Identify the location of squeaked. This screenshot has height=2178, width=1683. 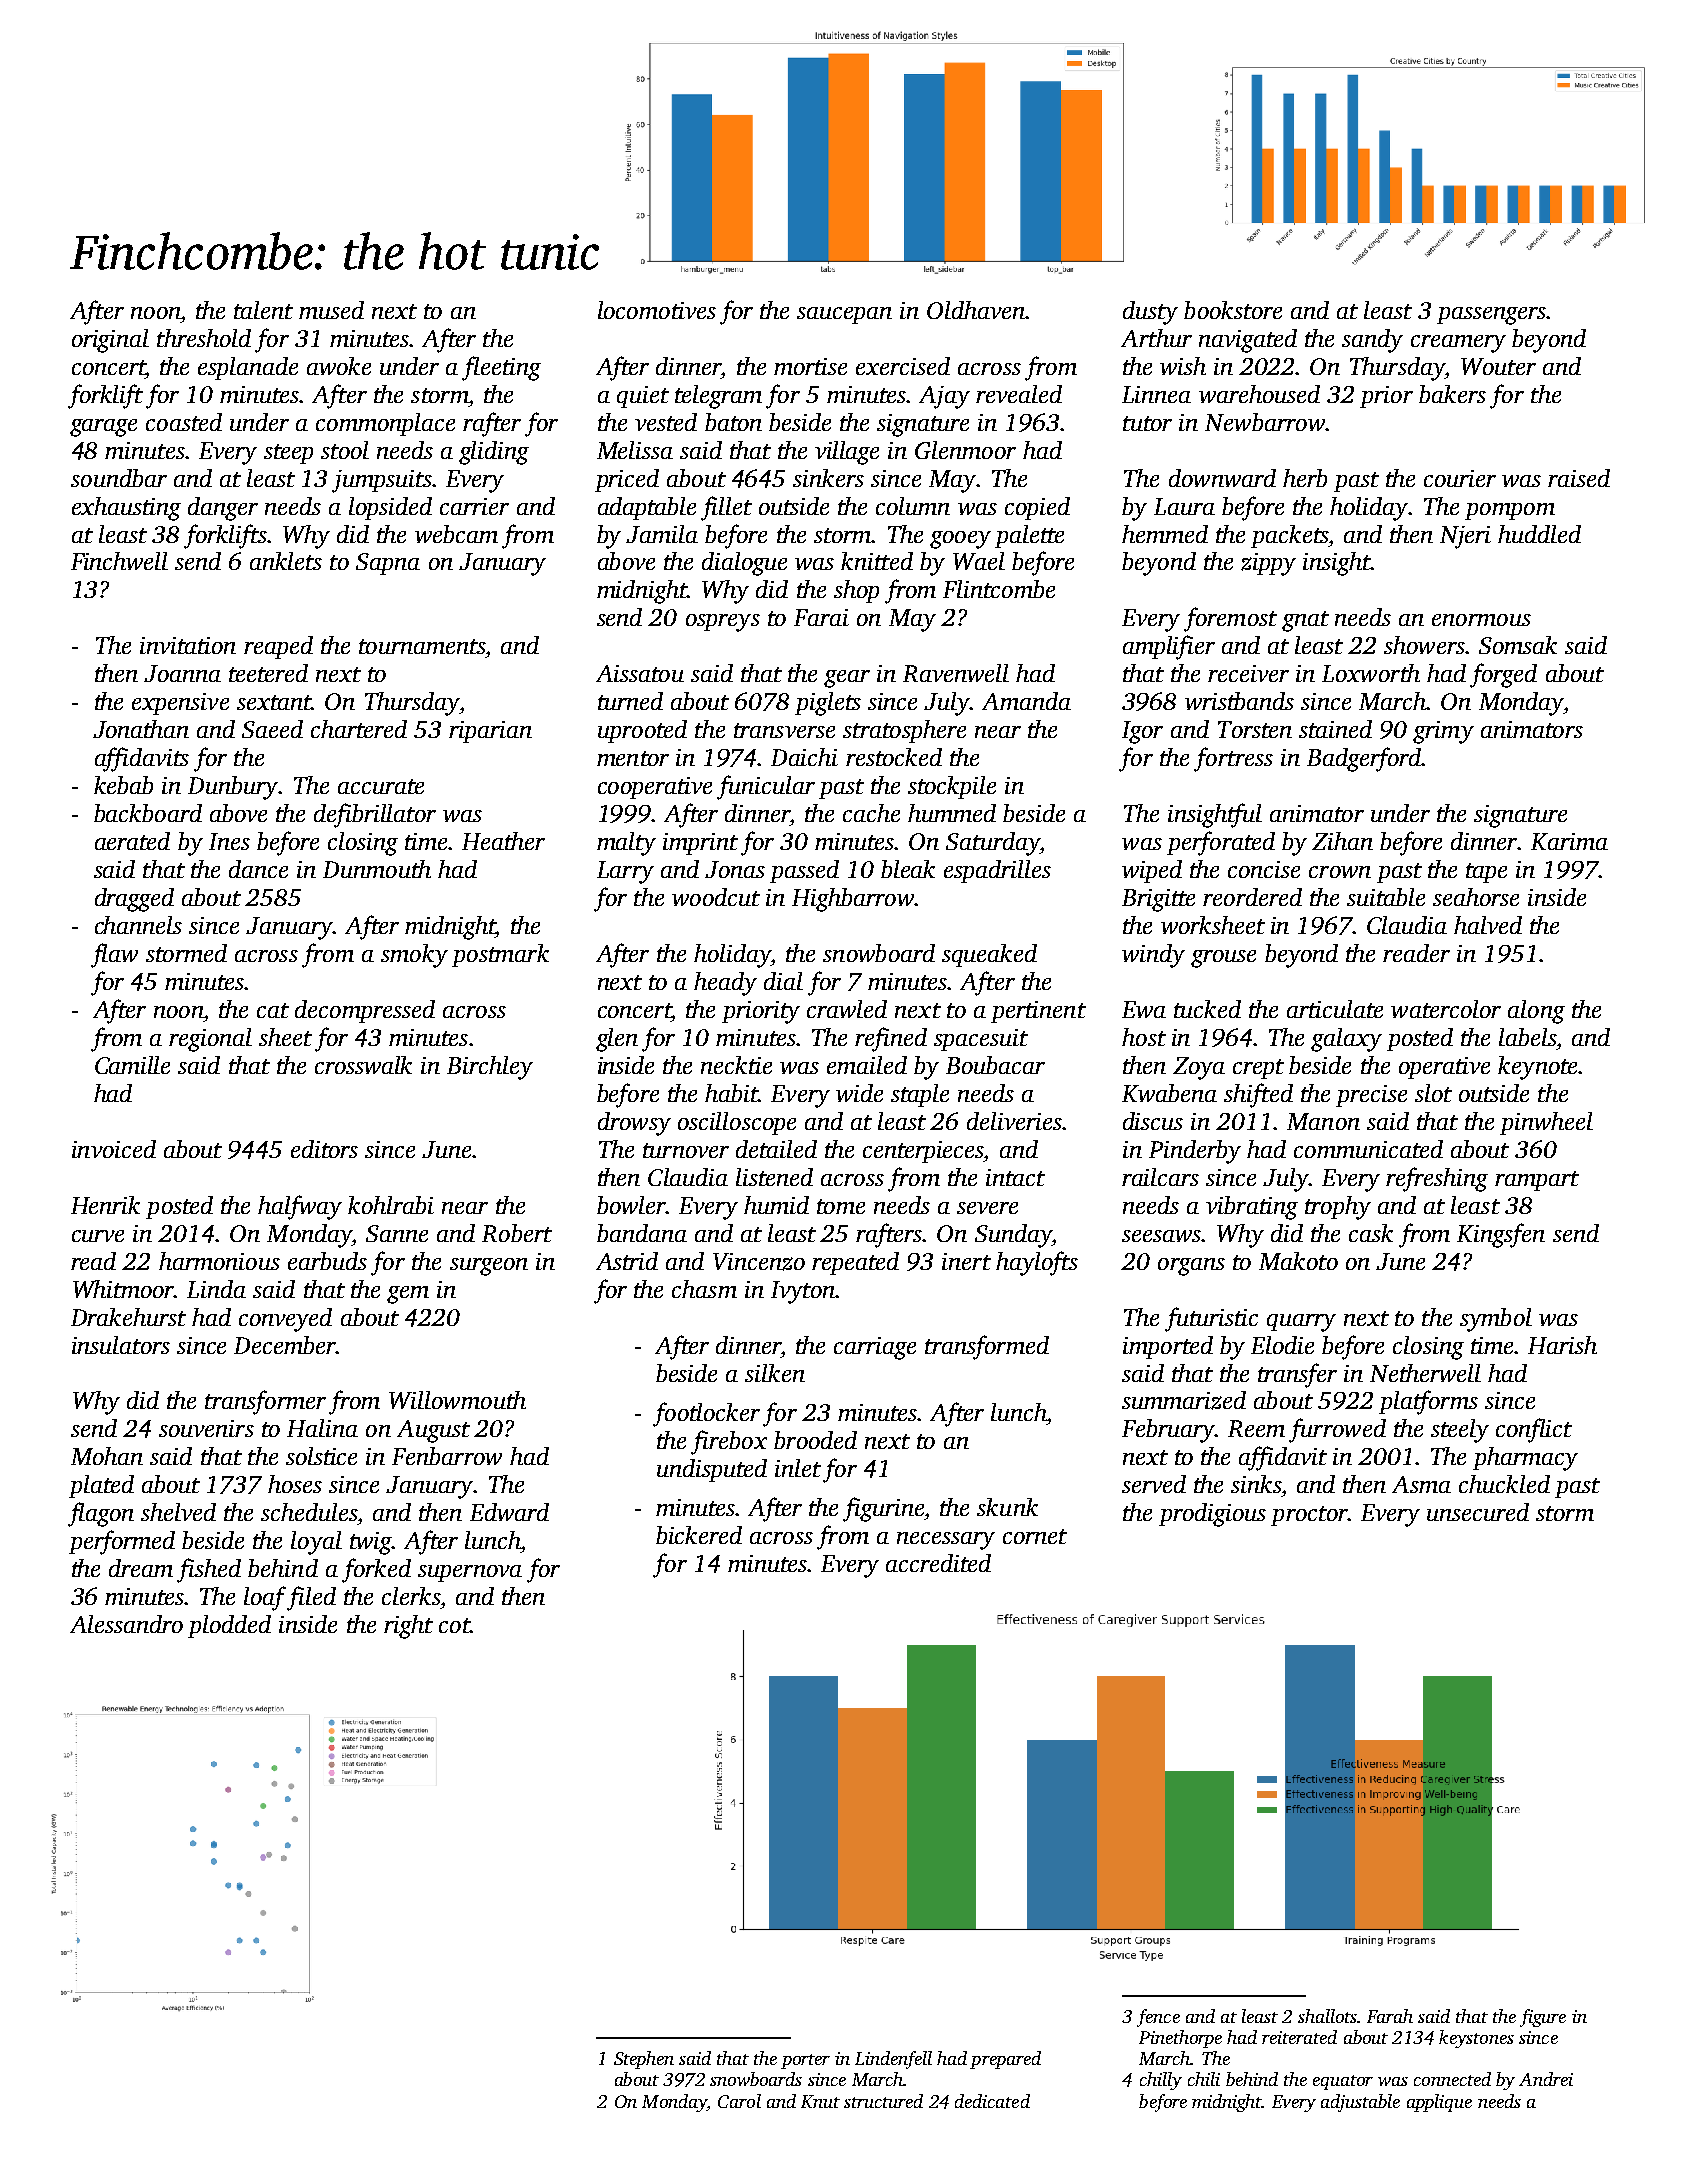
(989, 955).
